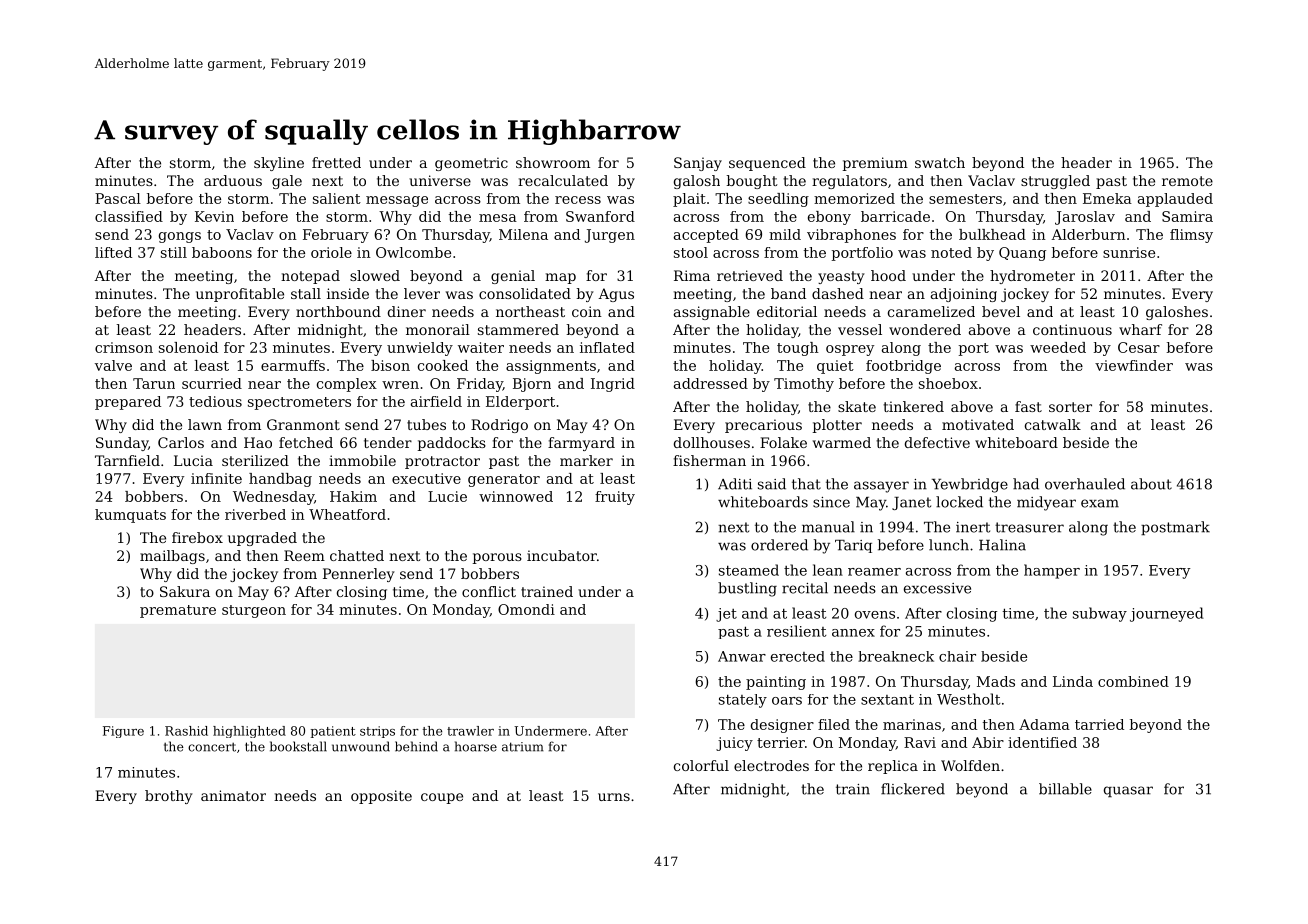 Image resolution: width=1308 pixels, height=924 pixels. What do you see at coordinates (118, 198) in the document?
I see `Pascal` at bounding box center [118, 198].
